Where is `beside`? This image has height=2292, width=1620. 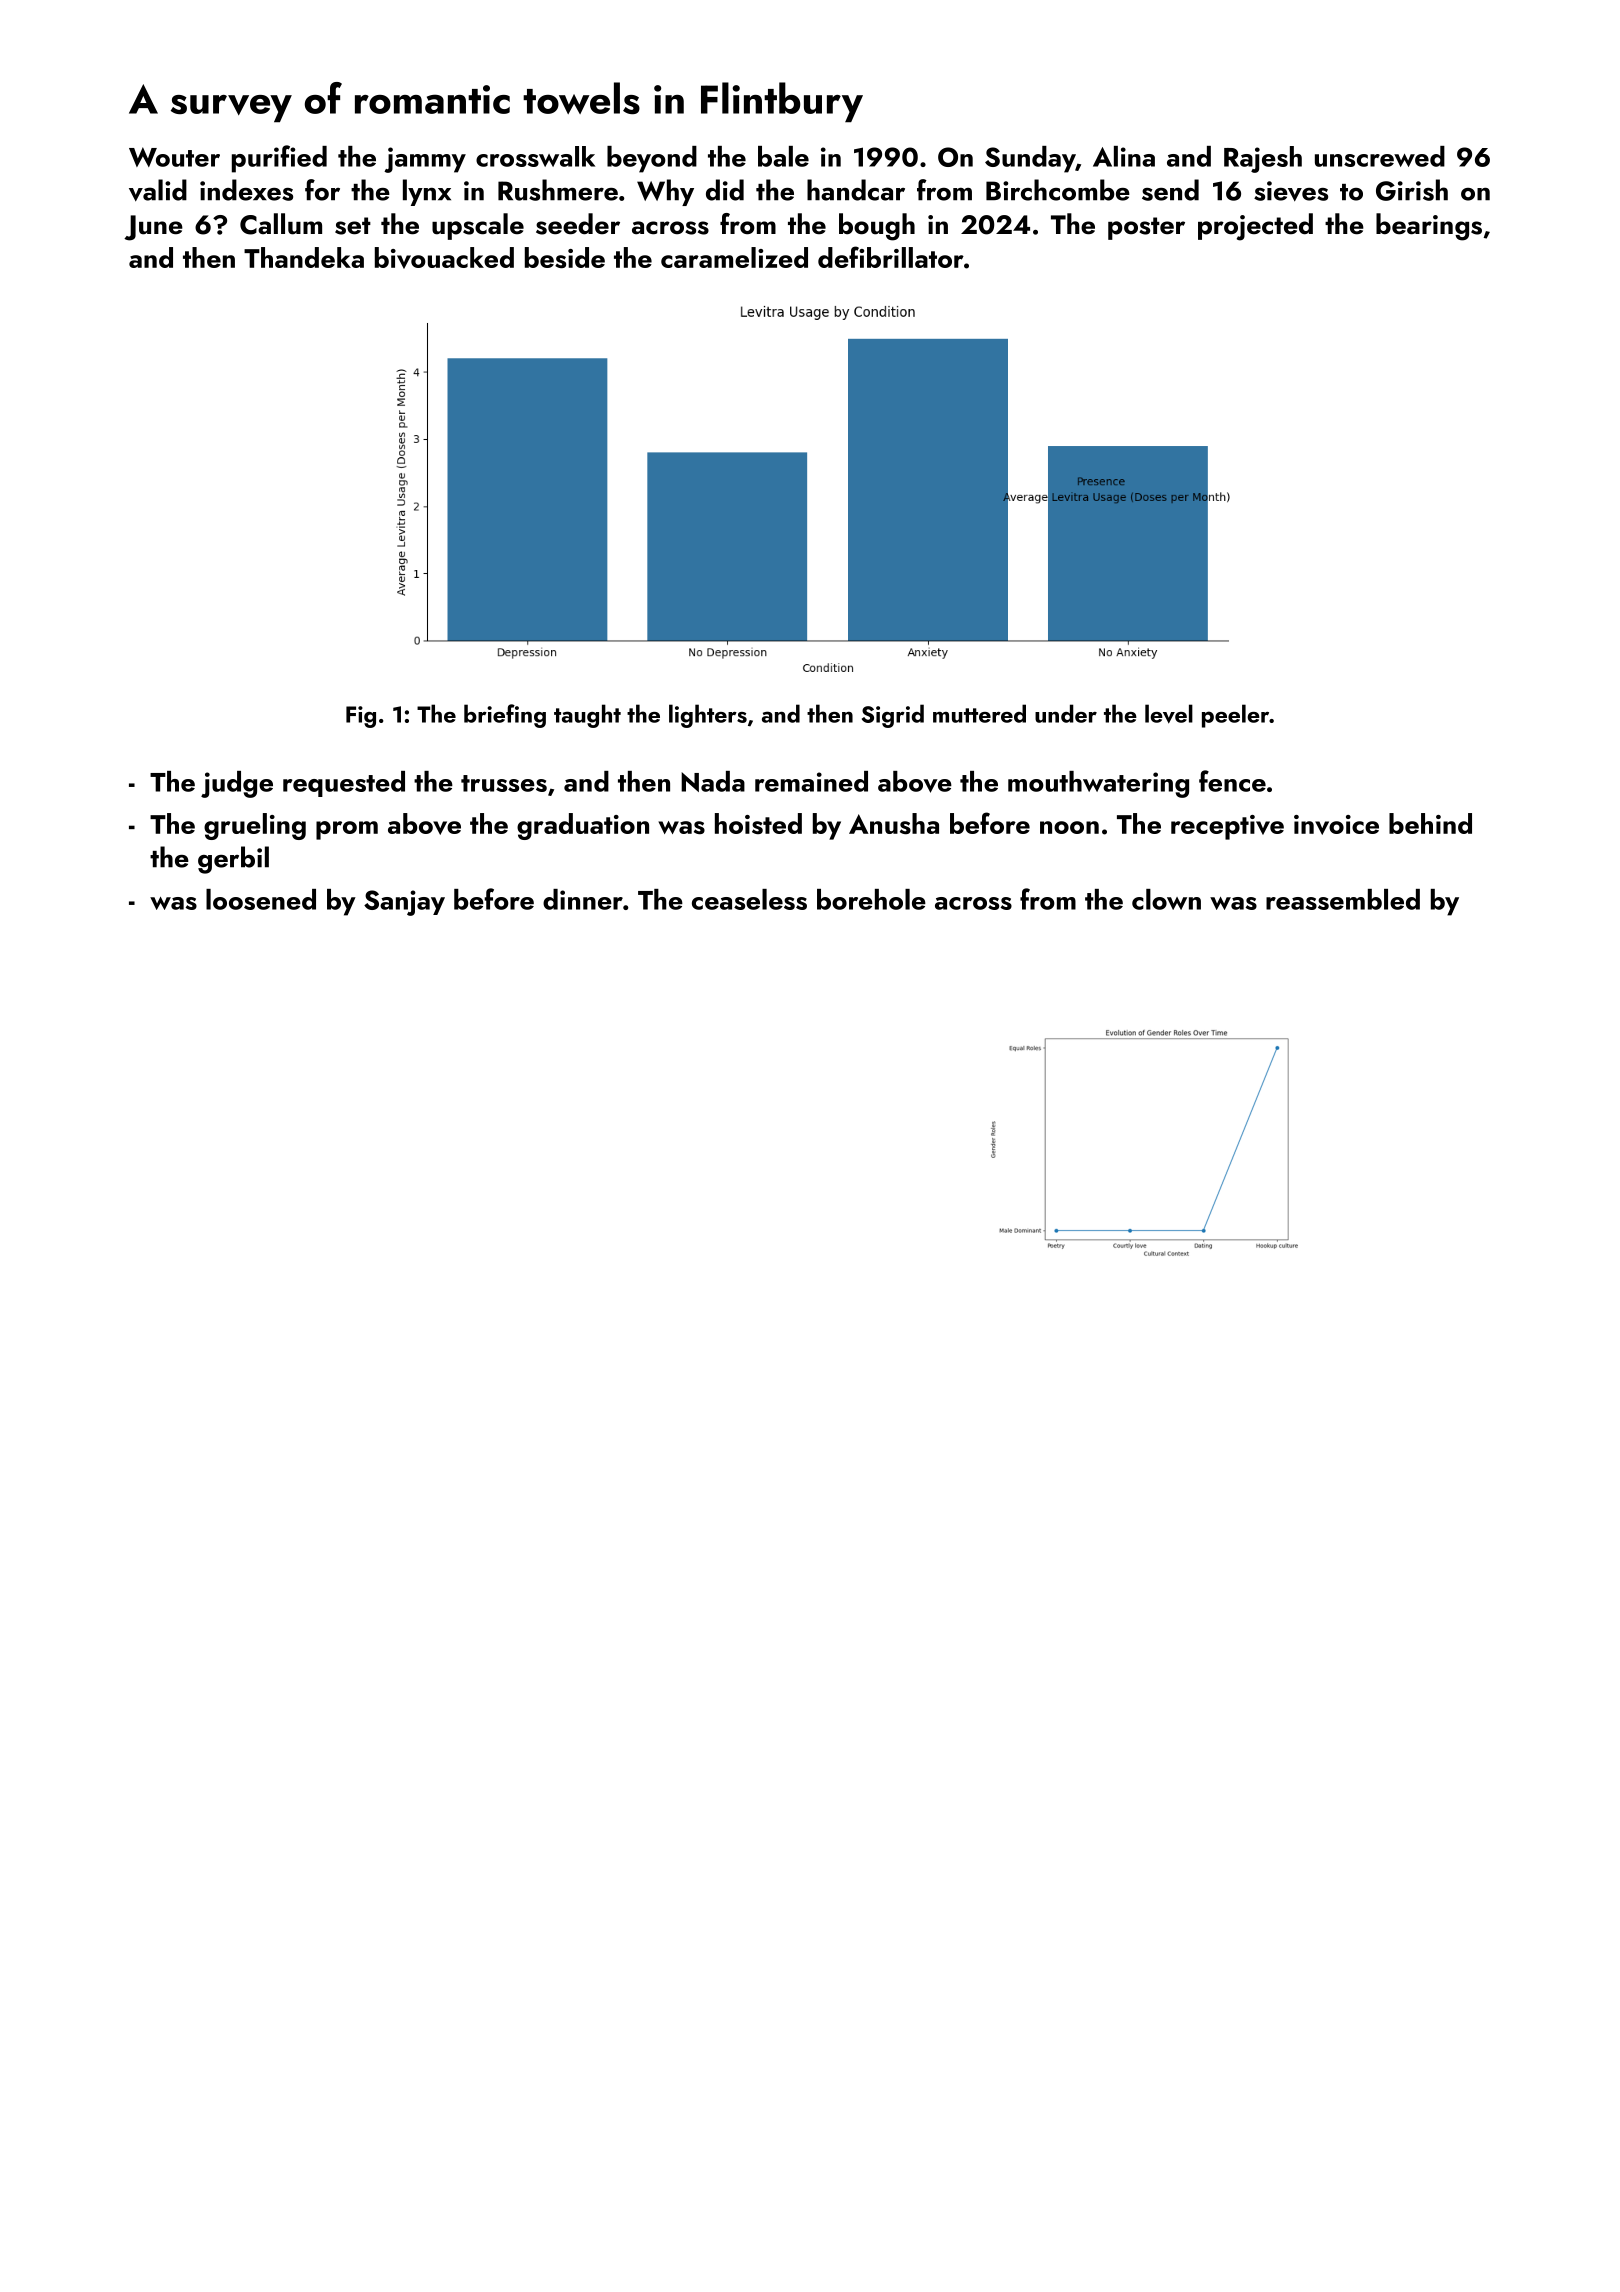 beside is located at coordinates (565, 257).
